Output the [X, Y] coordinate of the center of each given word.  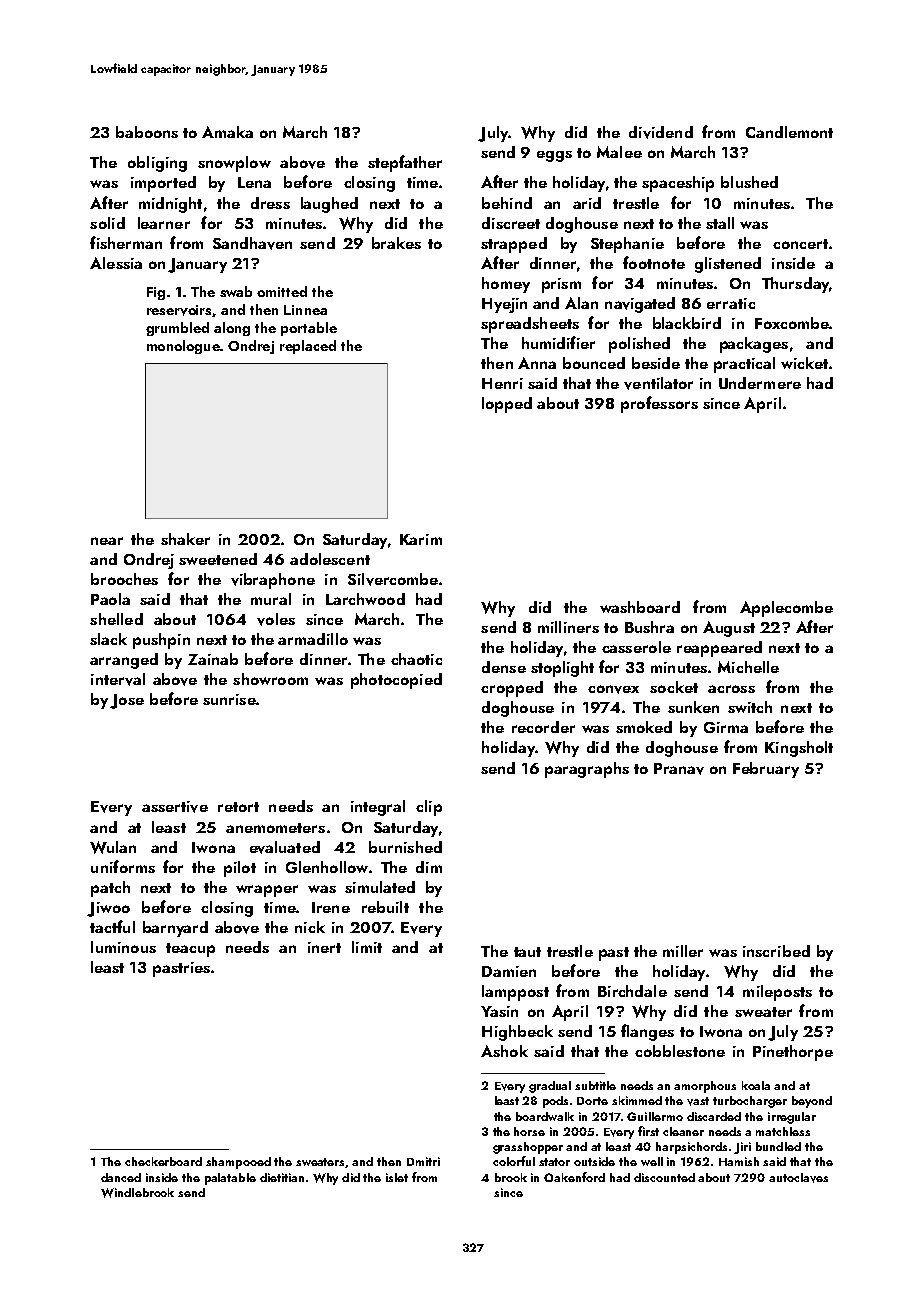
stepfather [405, 163]
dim [429, 867]
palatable [230, 1179]
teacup [190, 950]
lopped [507, 405]
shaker [185, 539]
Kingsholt [799, 749]
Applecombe [786, 609]
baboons [147, 132]
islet [397, 1177]
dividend [661, 132]
